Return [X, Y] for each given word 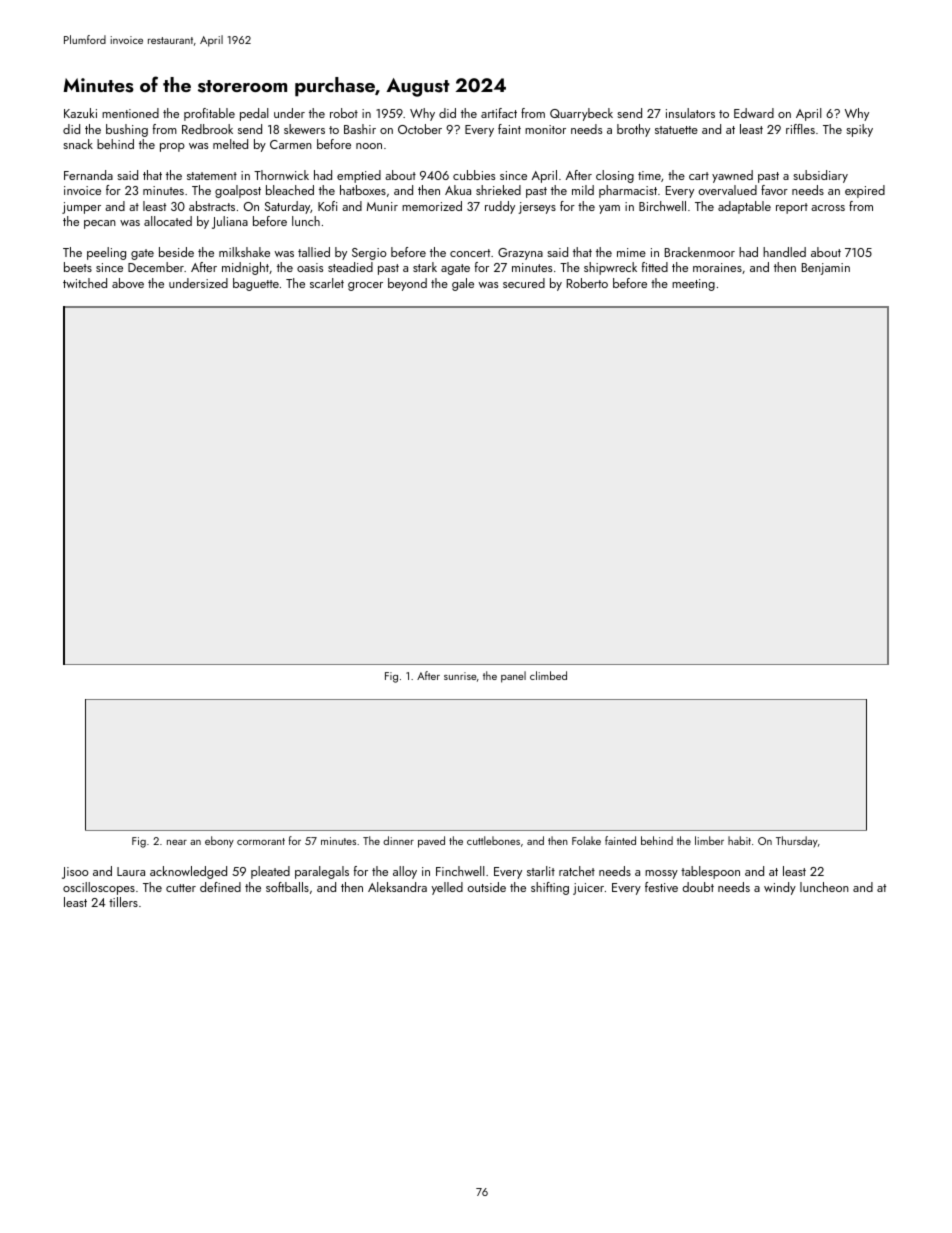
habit [739, 840]
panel [513, 677]
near [177, 842]
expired [865, 191]
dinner [398, 840]
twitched [85, 283]
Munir [382, 206]
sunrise [460, 676]
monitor [545, 129]
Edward [754, 113]
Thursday [797, 842]
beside [176, 252]
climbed [548, 675]
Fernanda [88, 175]
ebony [219, 842]
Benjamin [826, 269]
